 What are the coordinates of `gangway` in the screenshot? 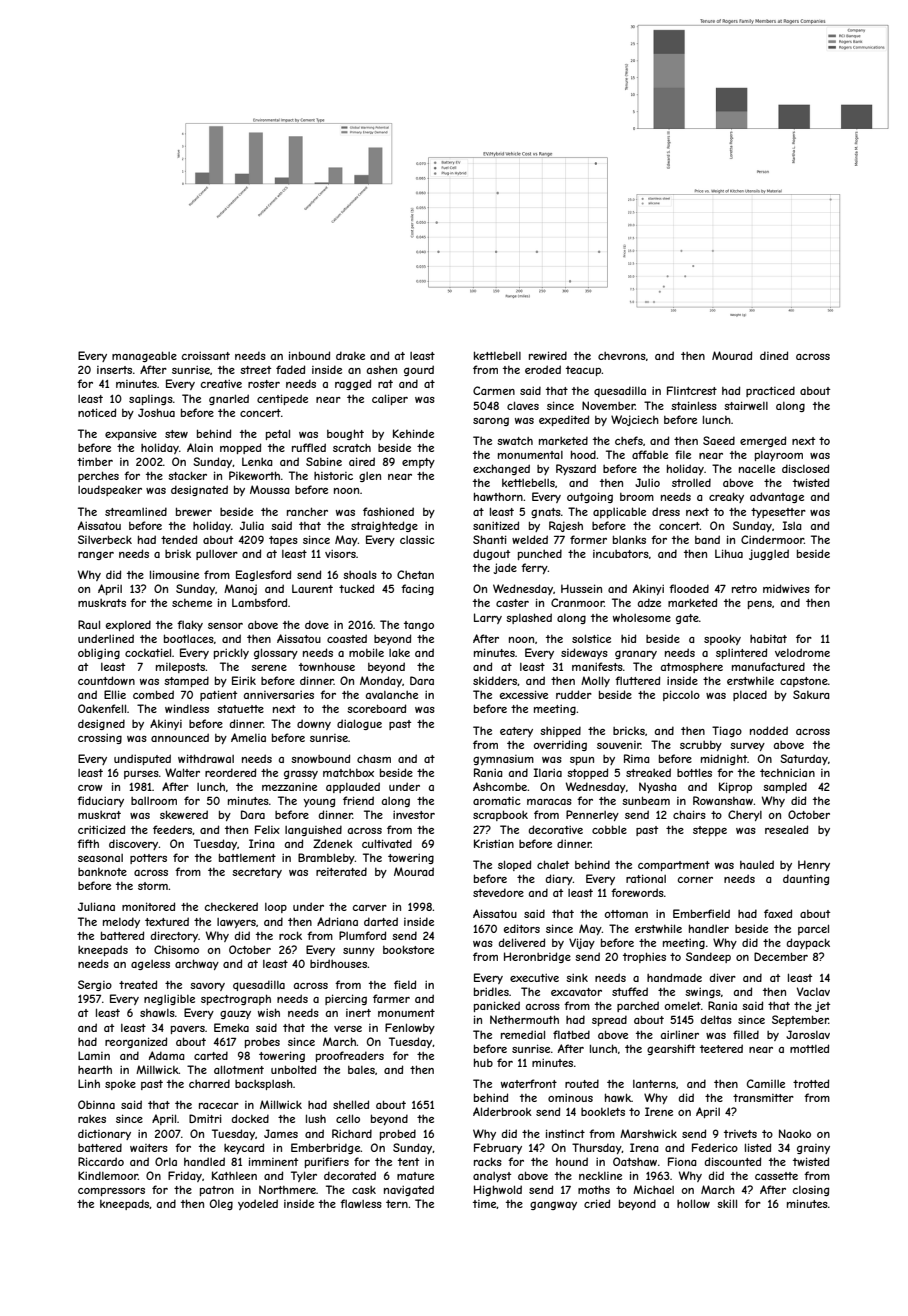 It's located at (553, 1206).
